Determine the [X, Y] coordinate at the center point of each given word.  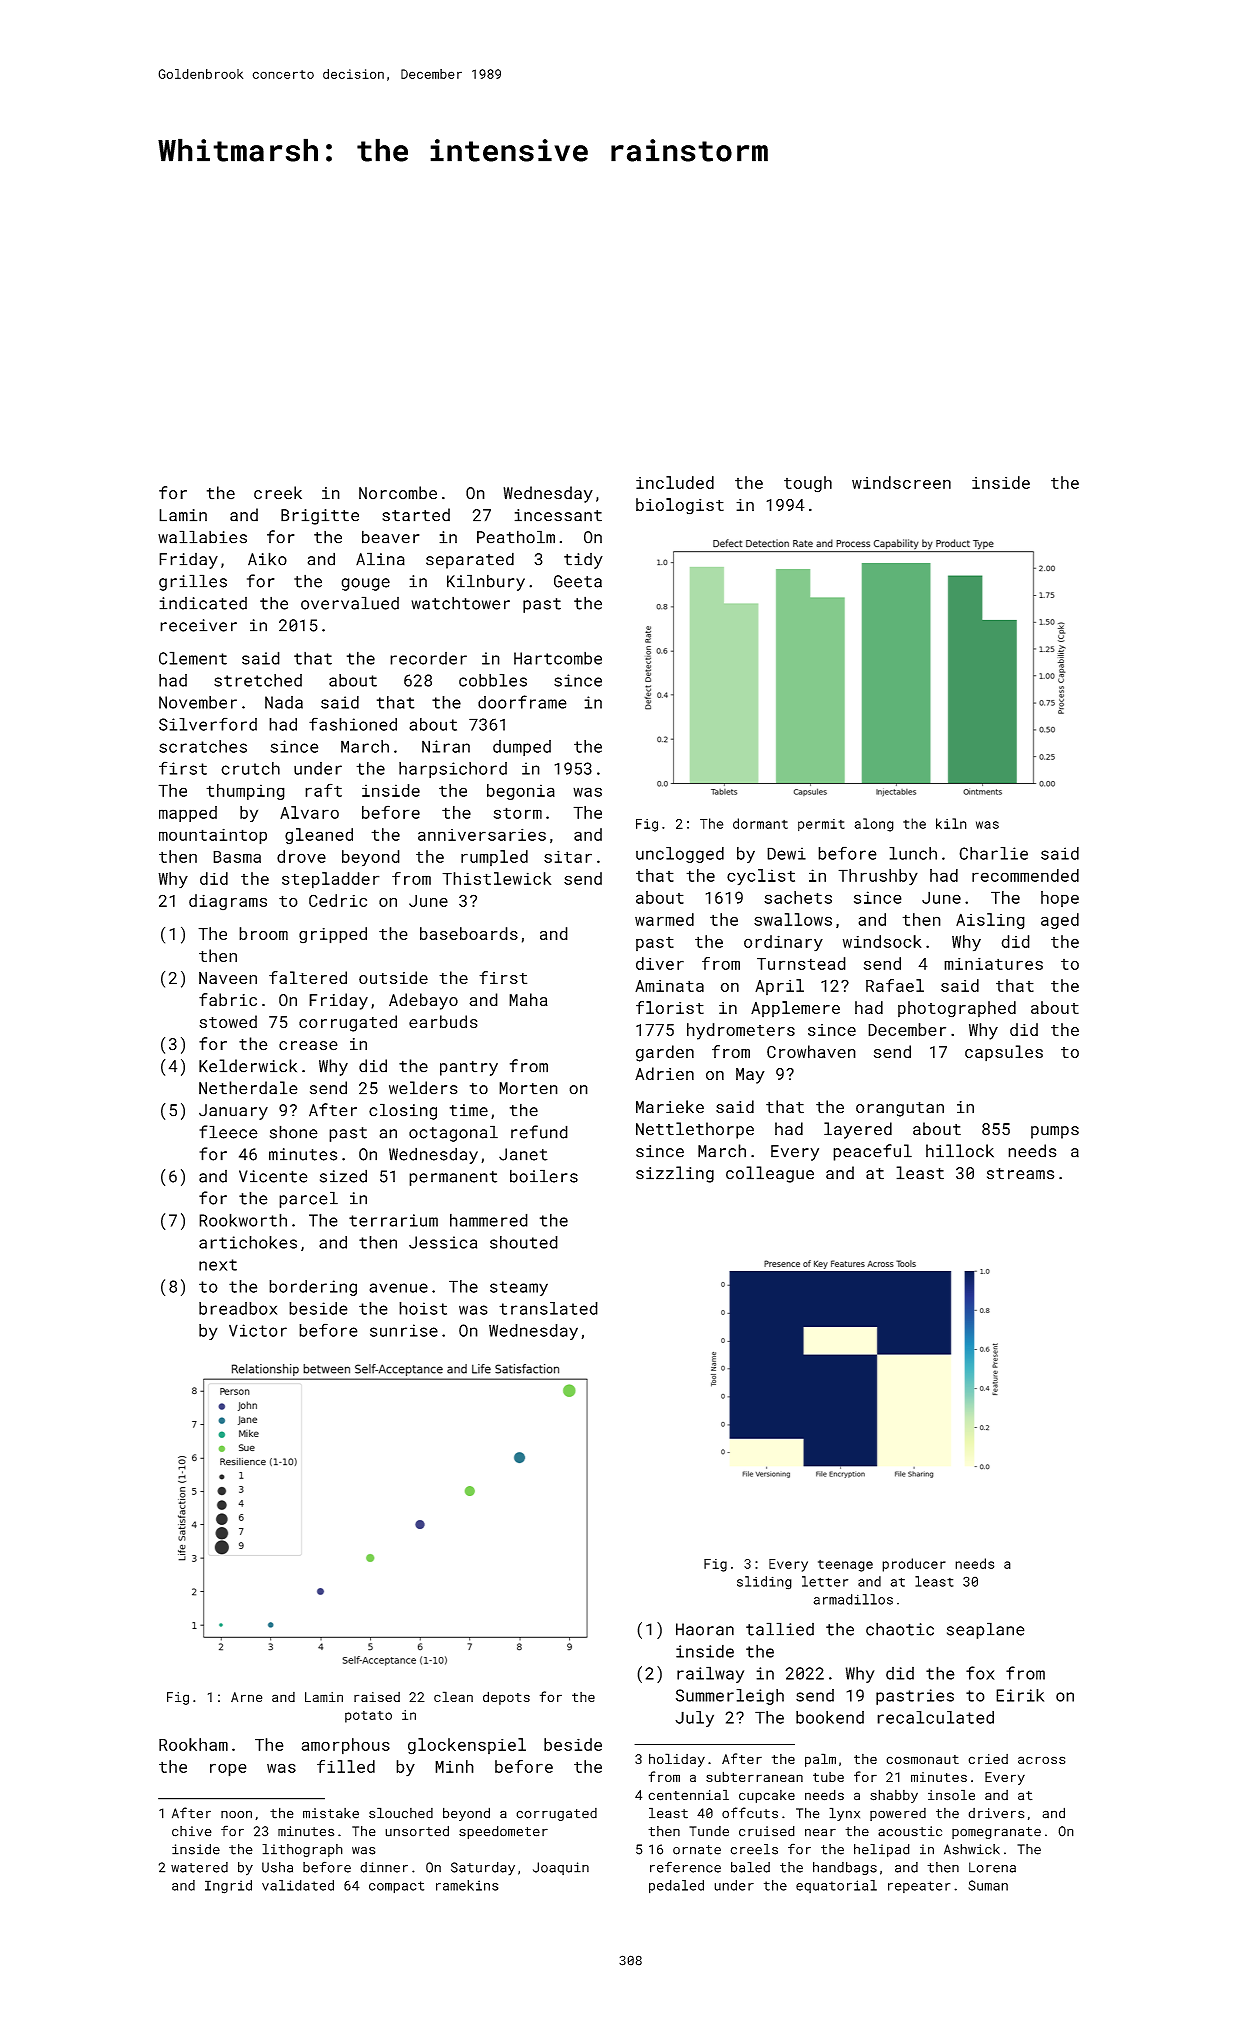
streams [1020, 1174]
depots [506, 1698]
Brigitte [320, 517]
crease [308, 1046]
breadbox [238, 1308]
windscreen [901, 482]
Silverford [208, 724]
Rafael [895, 985]
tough [808, 484]
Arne [246, 1697]
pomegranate [996, 1833]
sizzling [675, 1174]
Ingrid [228, 1887]
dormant [760, 823]
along [874, 825]
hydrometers [741, 1031]
